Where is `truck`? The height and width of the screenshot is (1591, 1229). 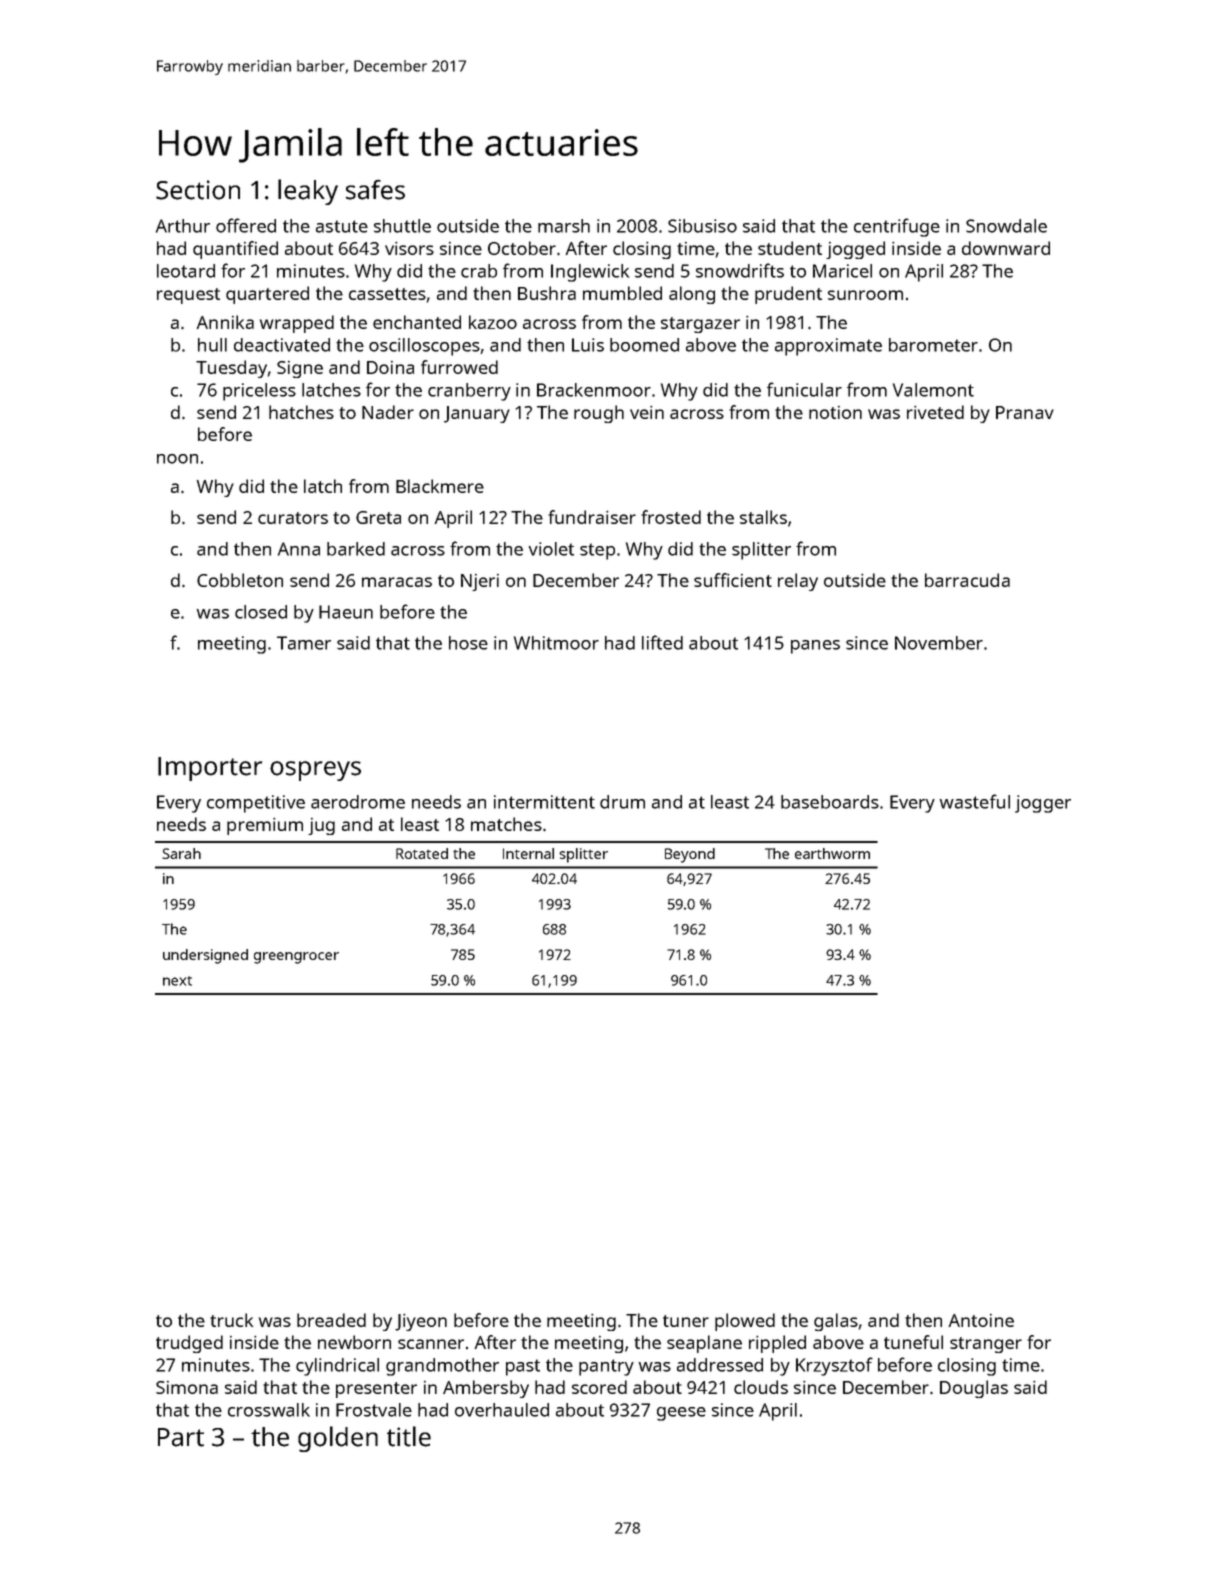 truck is located at coordinates (231, 1320).
